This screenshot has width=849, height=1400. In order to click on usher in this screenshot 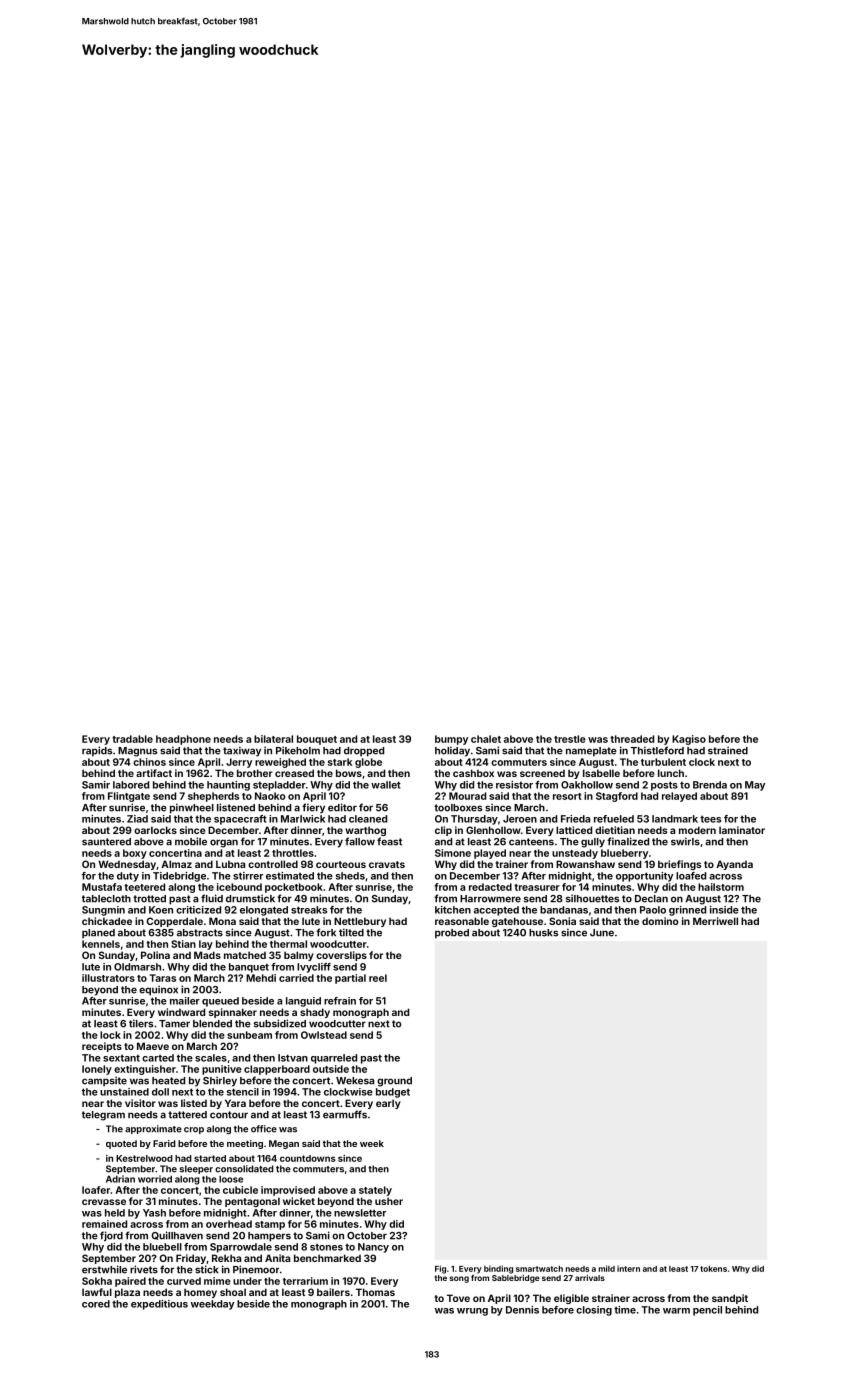, I will do `click(389, 1201)`.
